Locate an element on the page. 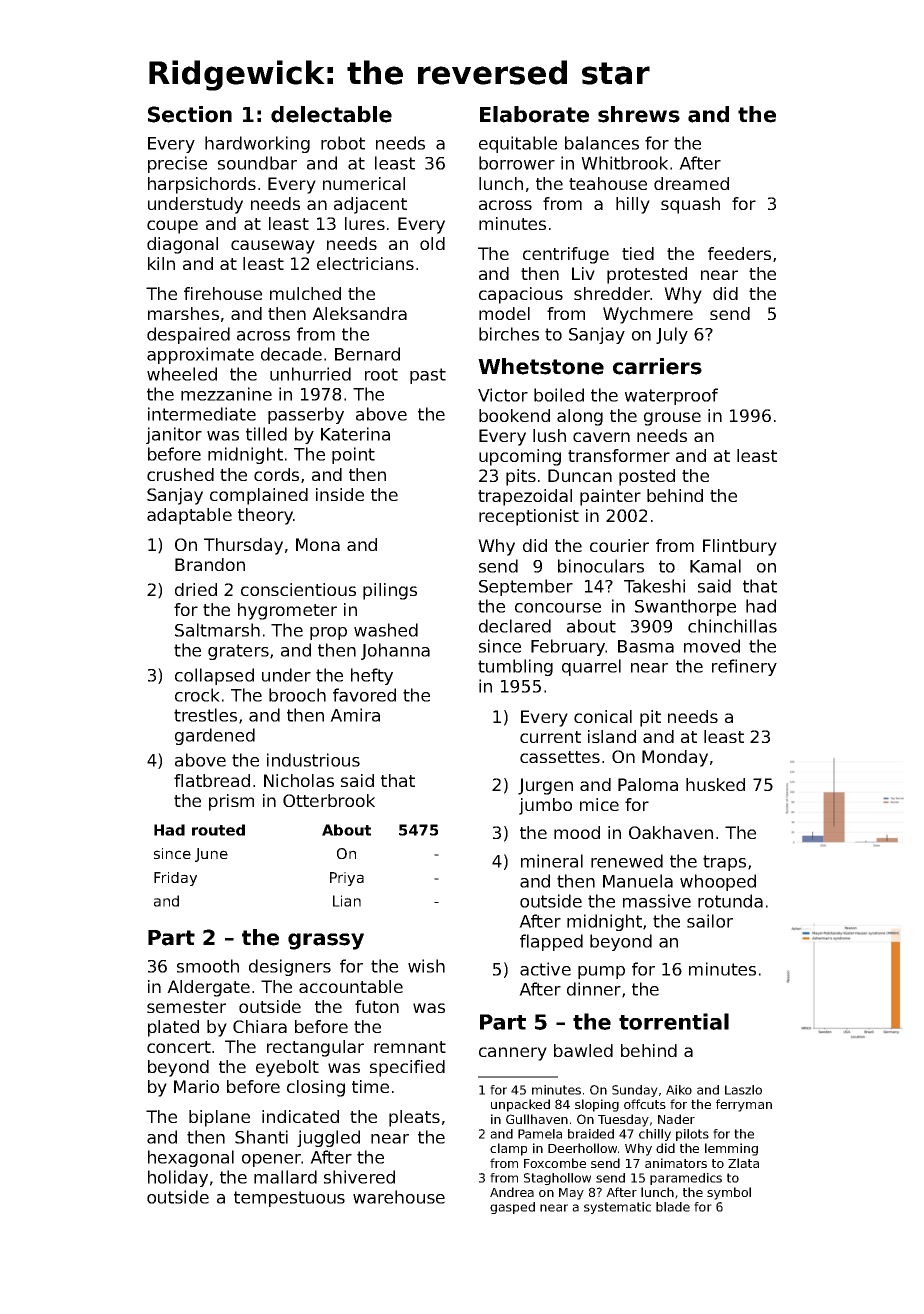 The height and width of the image is (1314, 924). boiled is located at coordinates (559, 395).
